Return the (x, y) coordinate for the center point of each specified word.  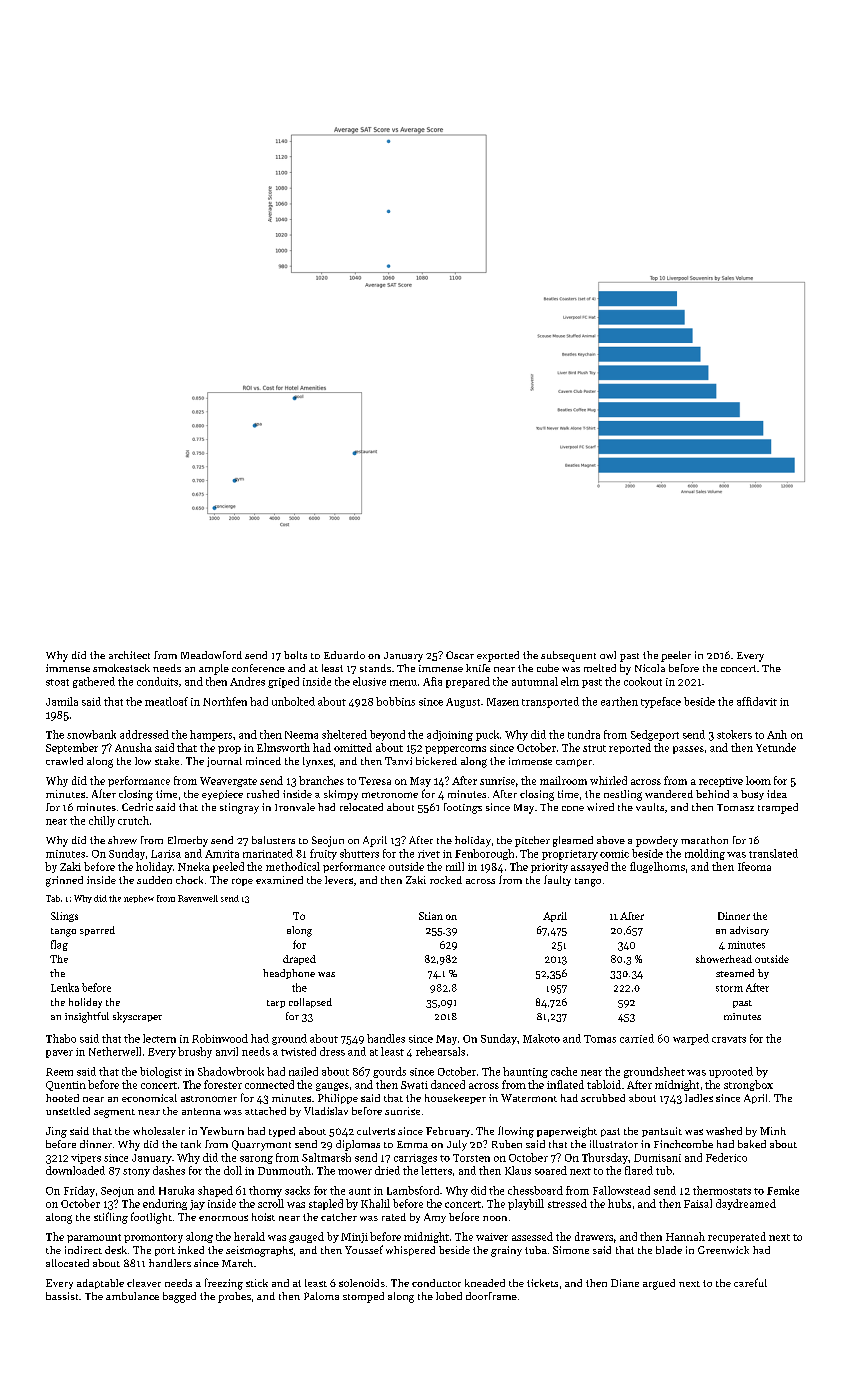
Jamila (62, 701)
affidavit (757, 701)
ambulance (132, 1296)
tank (191, 1144)
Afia (432, 681)
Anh (777, 734)
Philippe (338, 1099)
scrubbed (603, 1098)
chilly (102, 821)
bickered (436, 761)
